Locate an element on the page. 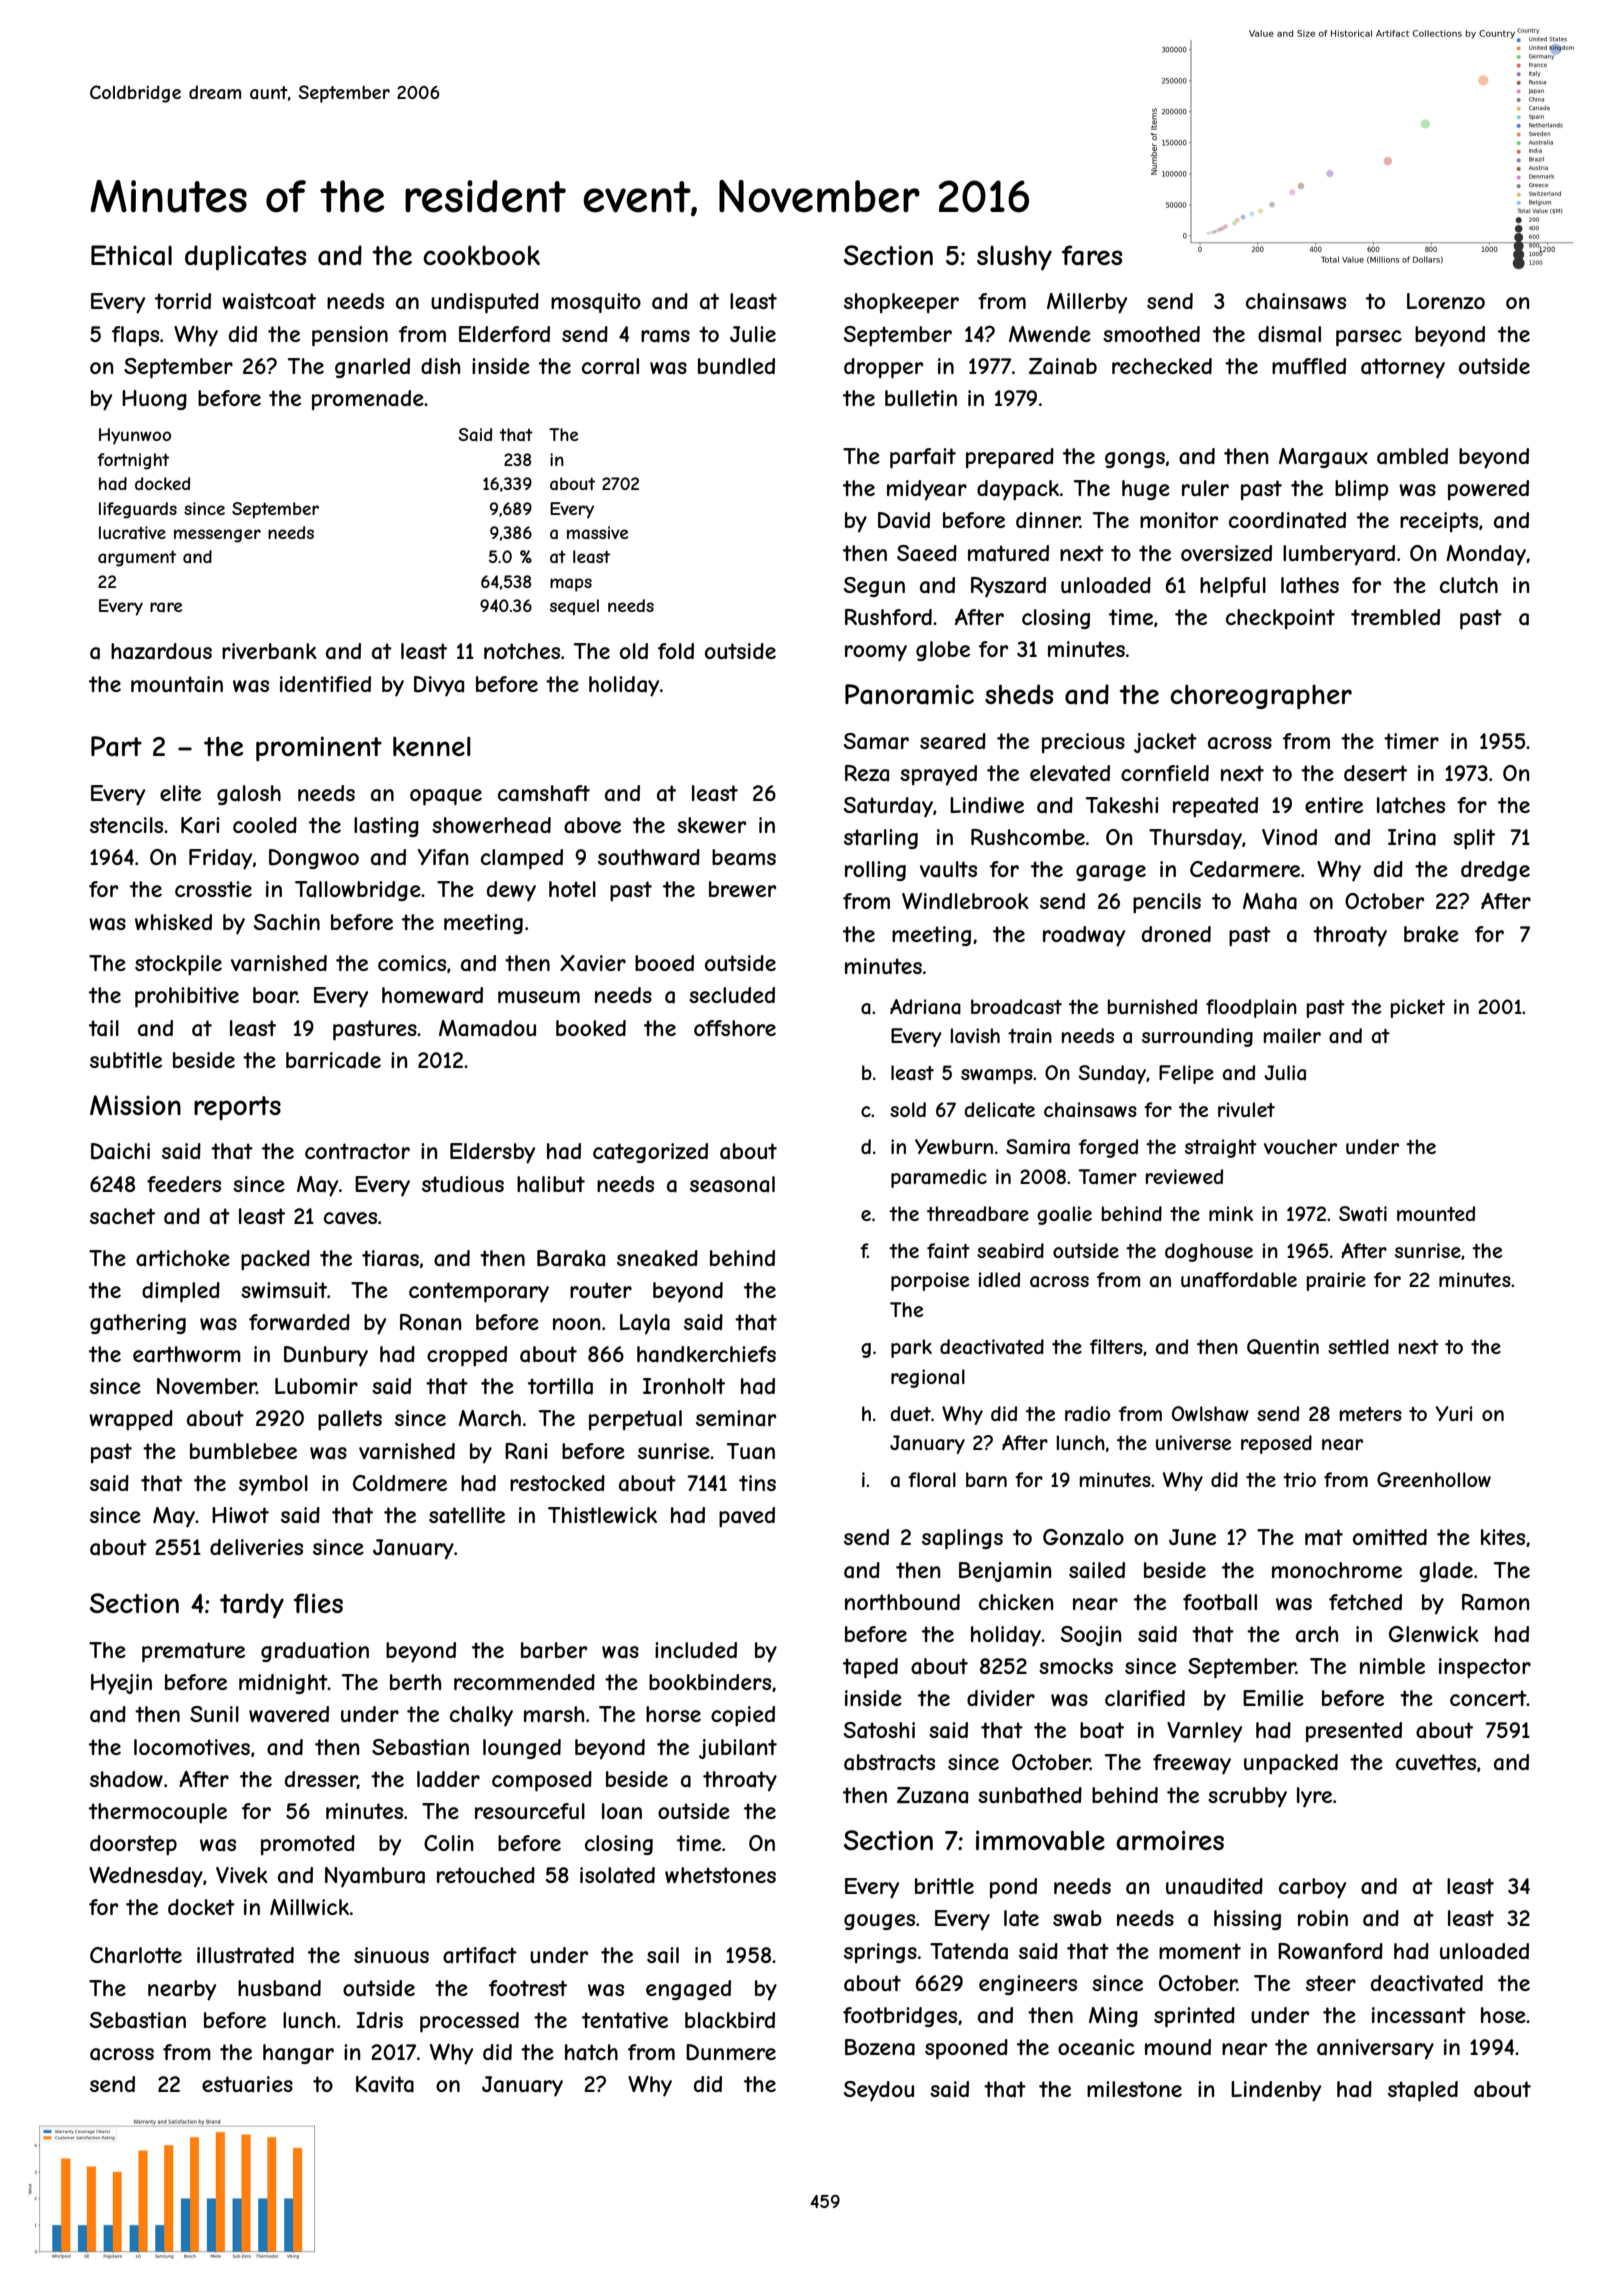 The height and width of the image is (2292, 1620). sinuous is located at coordinates (391, 1955).
